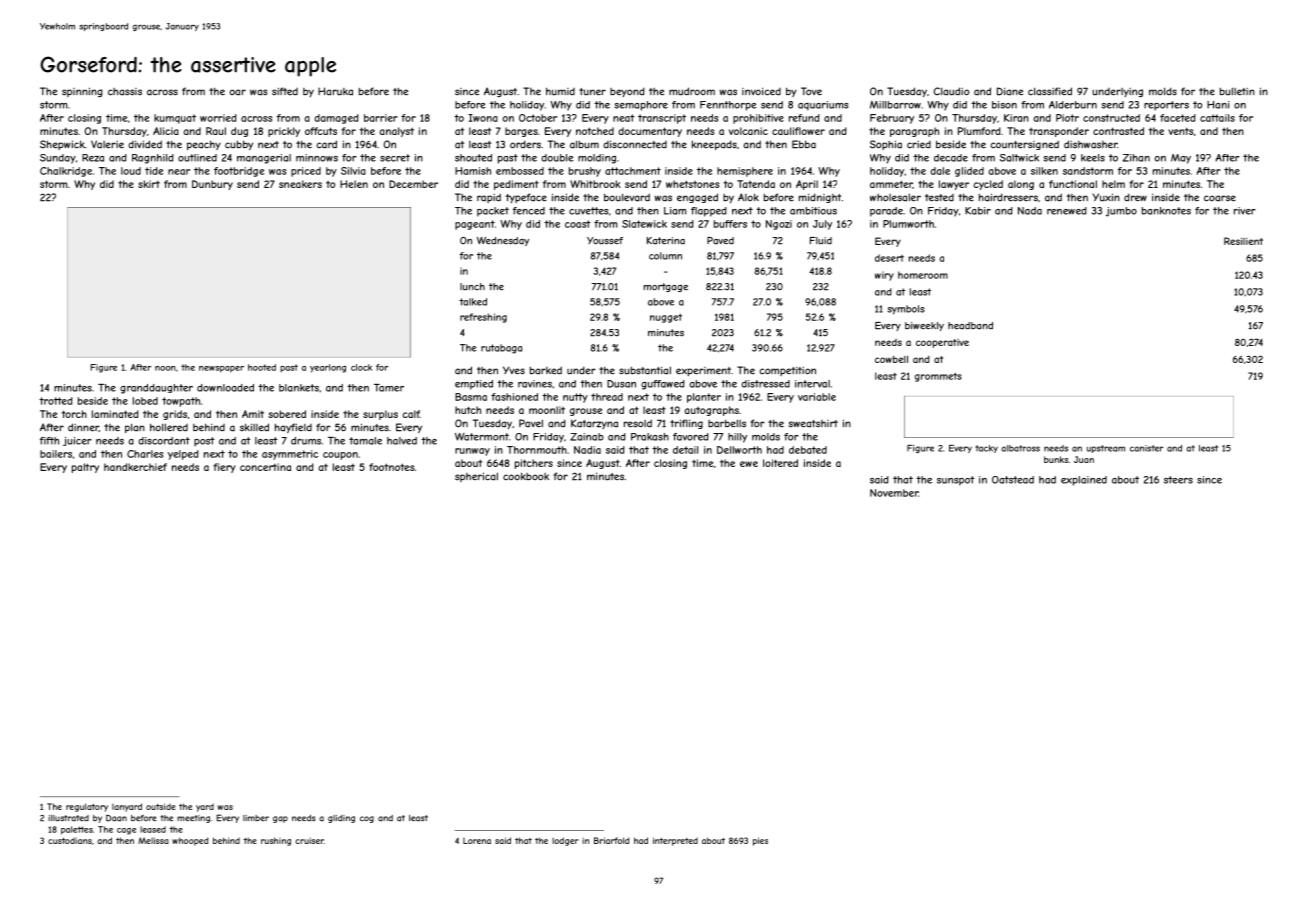 This screenshot has height=924, width=1308. I want to click on concertina, so click(265, 467).
